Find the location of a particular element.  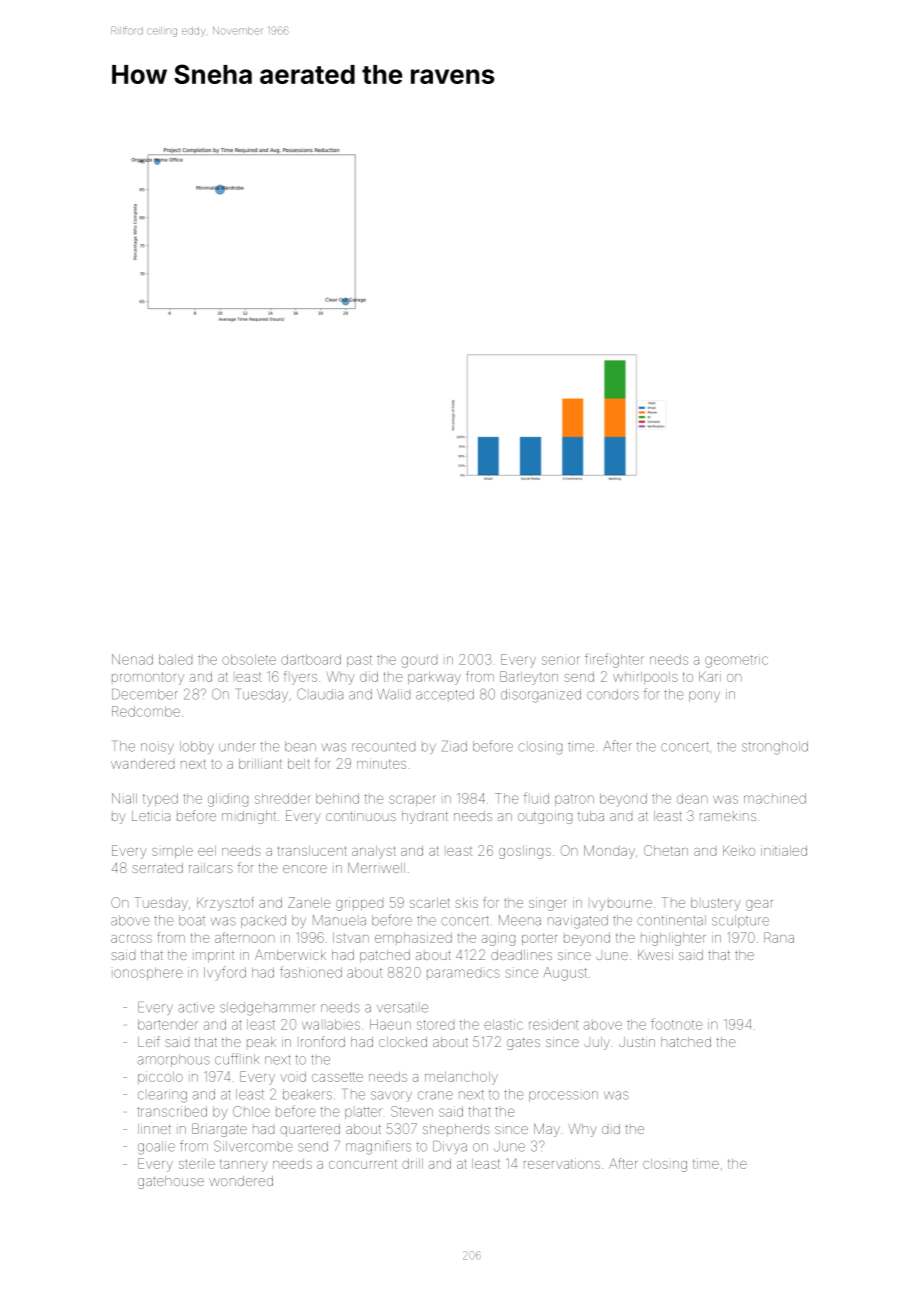

bean is located at coordinates (300, 746).
